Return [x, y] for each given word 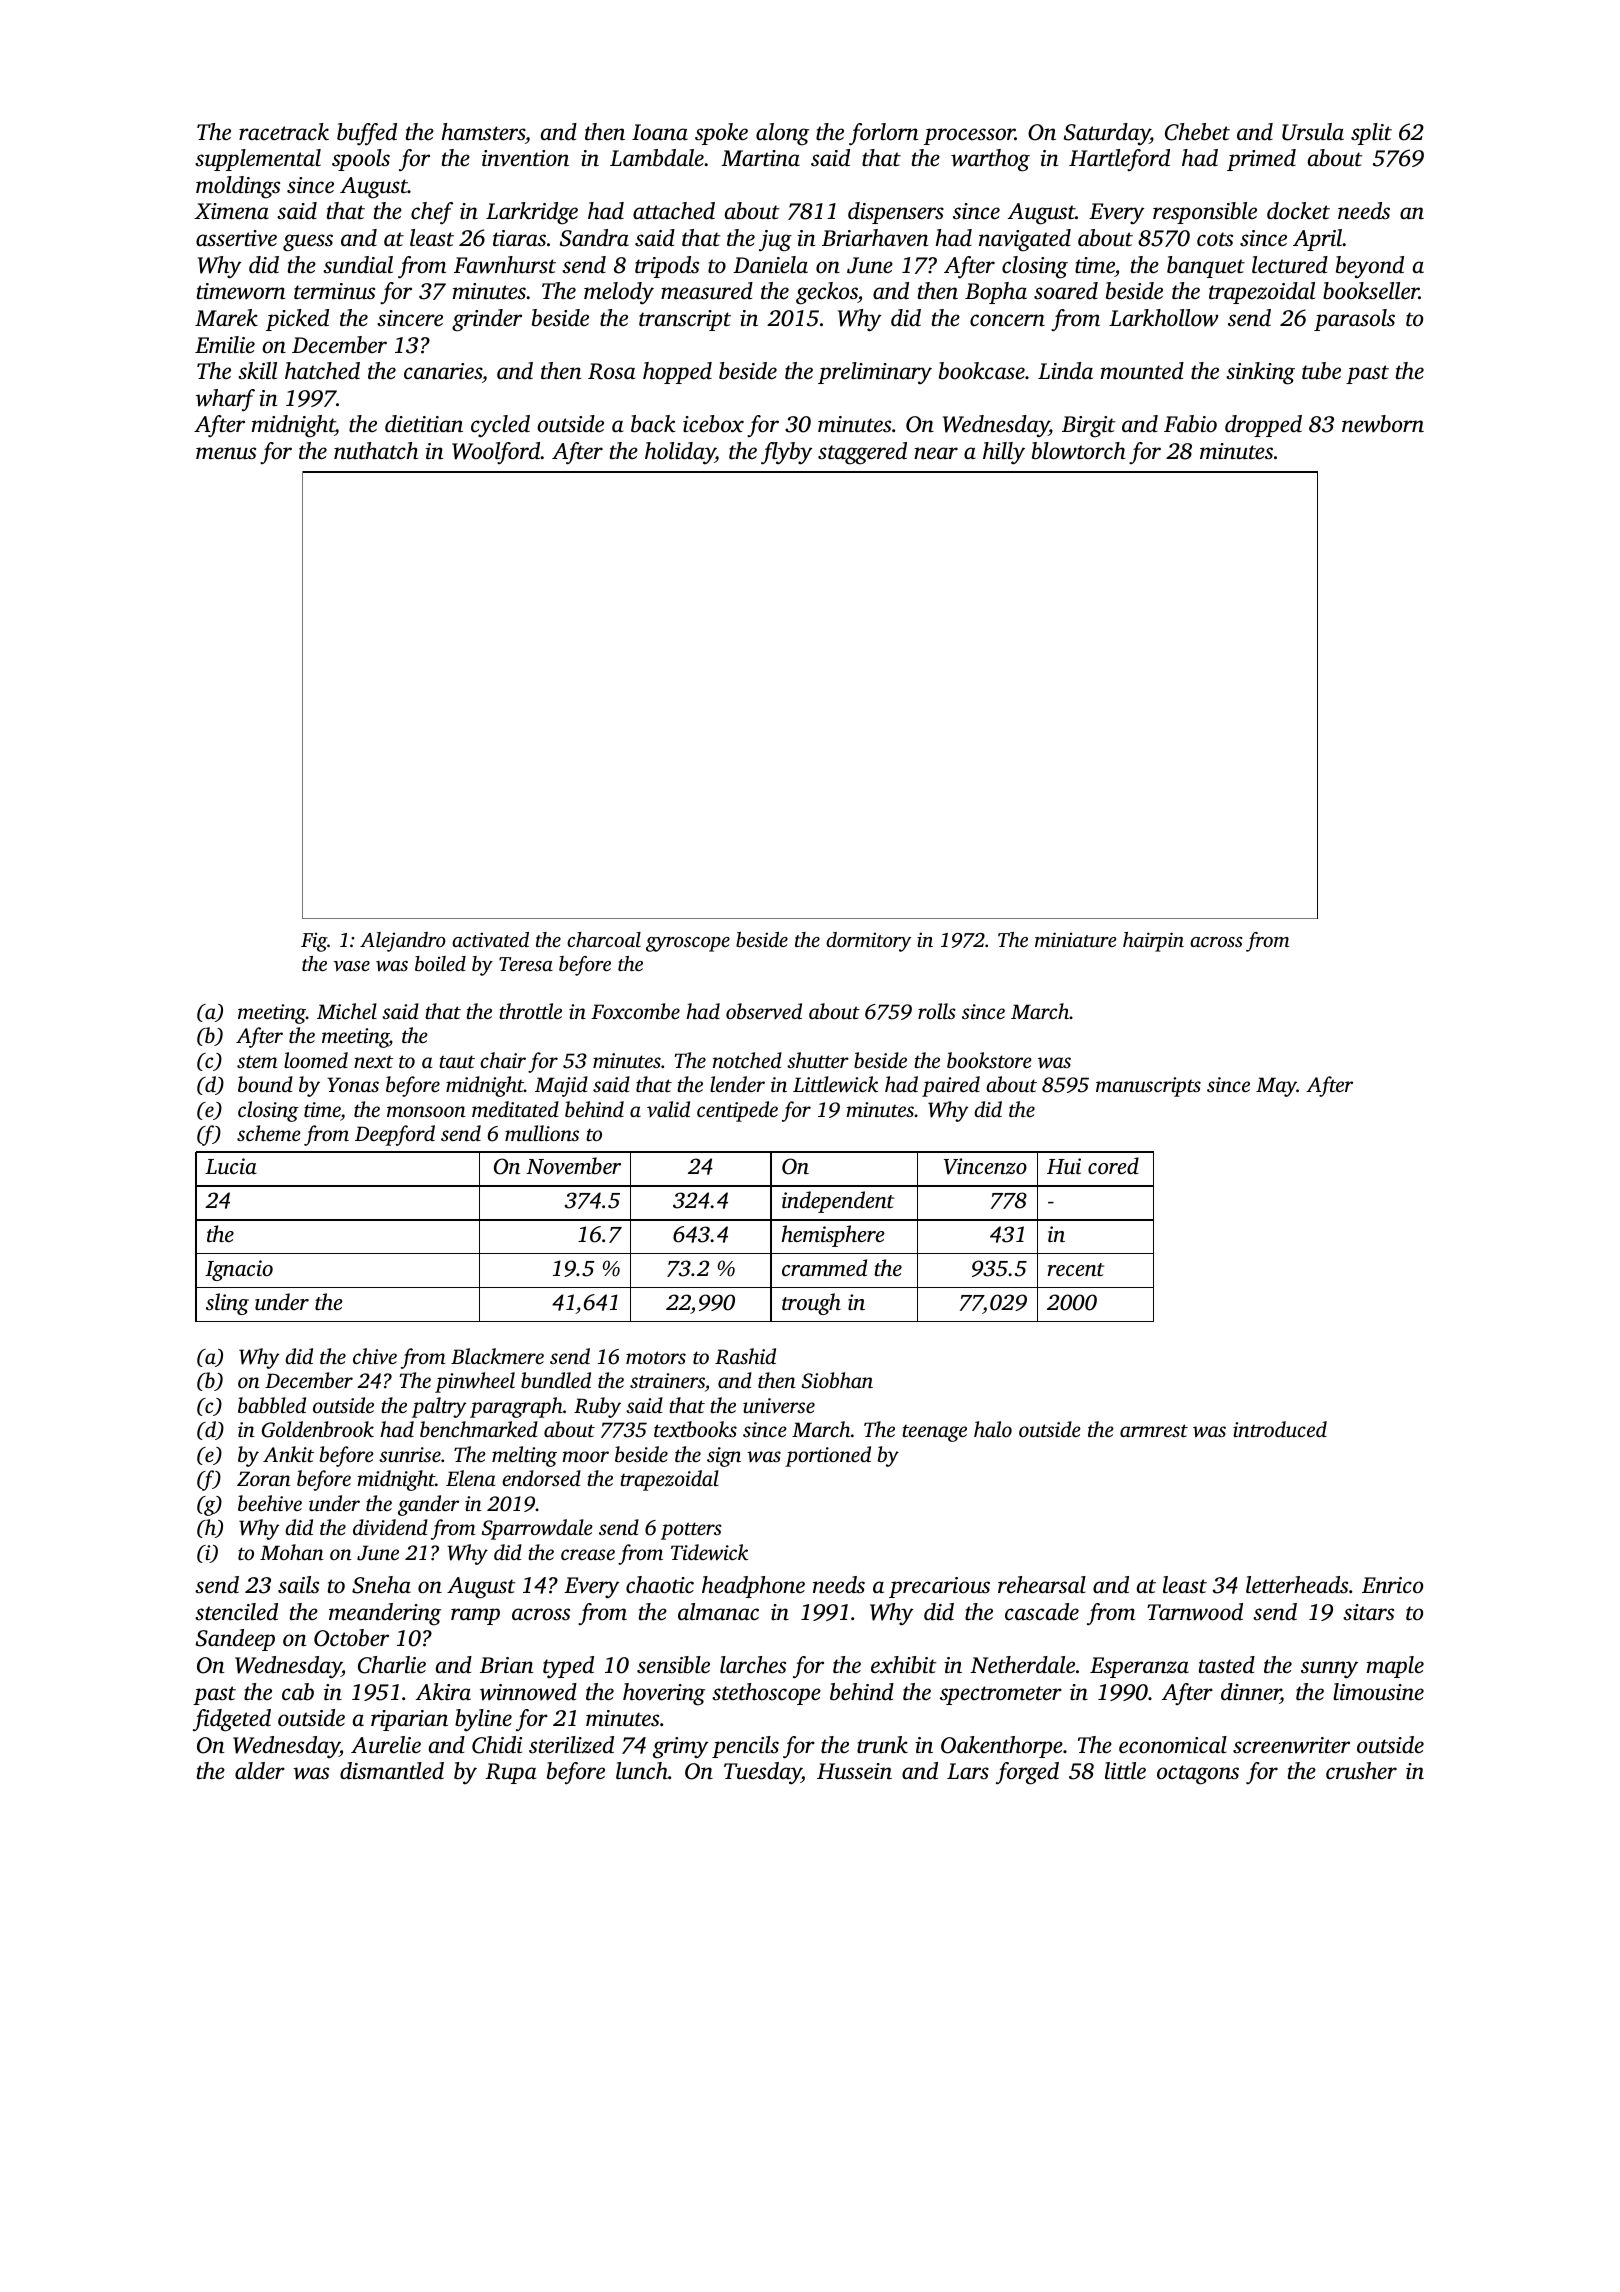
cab [298, 1692]
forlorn [884, 134]
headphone [753, 1587]
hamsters [483, 132]
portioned [828, 1456]
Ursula [1313, 132]
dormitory [868, 942]
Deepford [395, 1135]
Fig [314, 942]
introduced [1280, 1429]
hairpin [1153, 942]
